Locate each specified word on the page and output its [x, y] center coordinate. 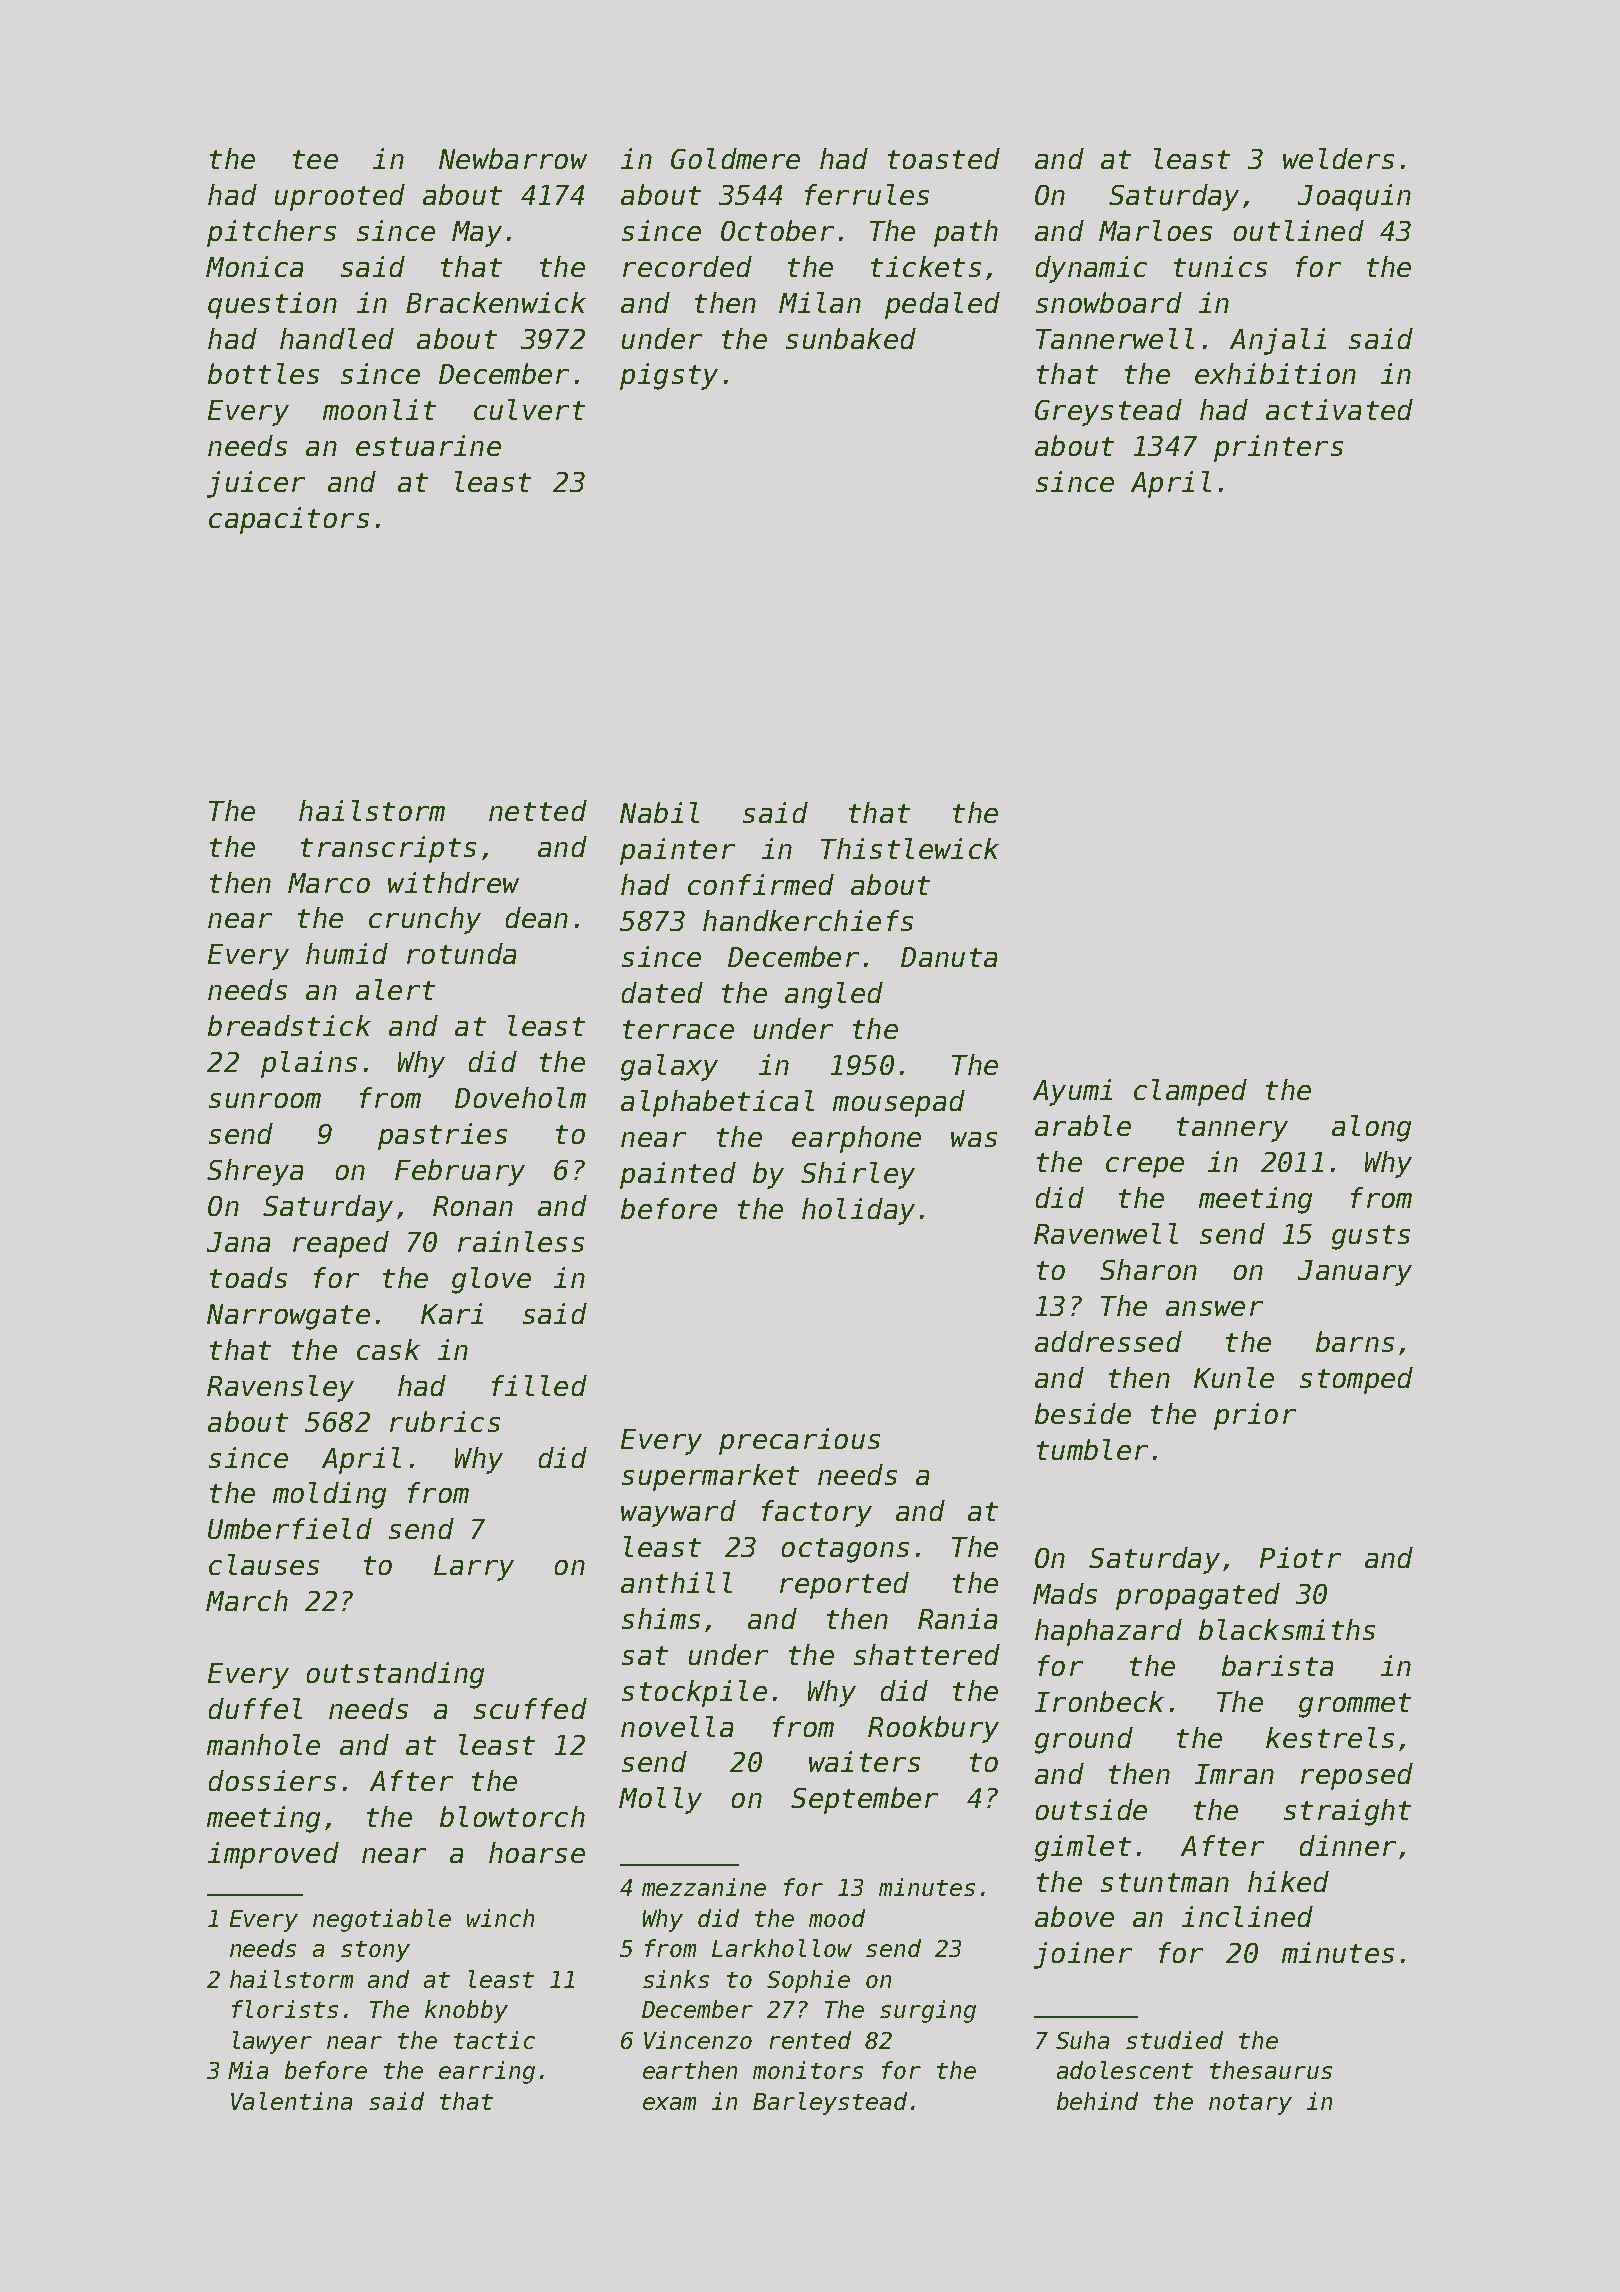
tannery [1232, 1129]
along [1371, 1128]
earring [487, 2072]
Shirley [858, 1175]
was [974, 1139]
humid [347, 953]
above [1074, 1916]
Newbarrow [513, 158]
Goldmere [735, 158]
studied [1174, 2040]
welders [1338, 158]
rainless [521, 1241]
